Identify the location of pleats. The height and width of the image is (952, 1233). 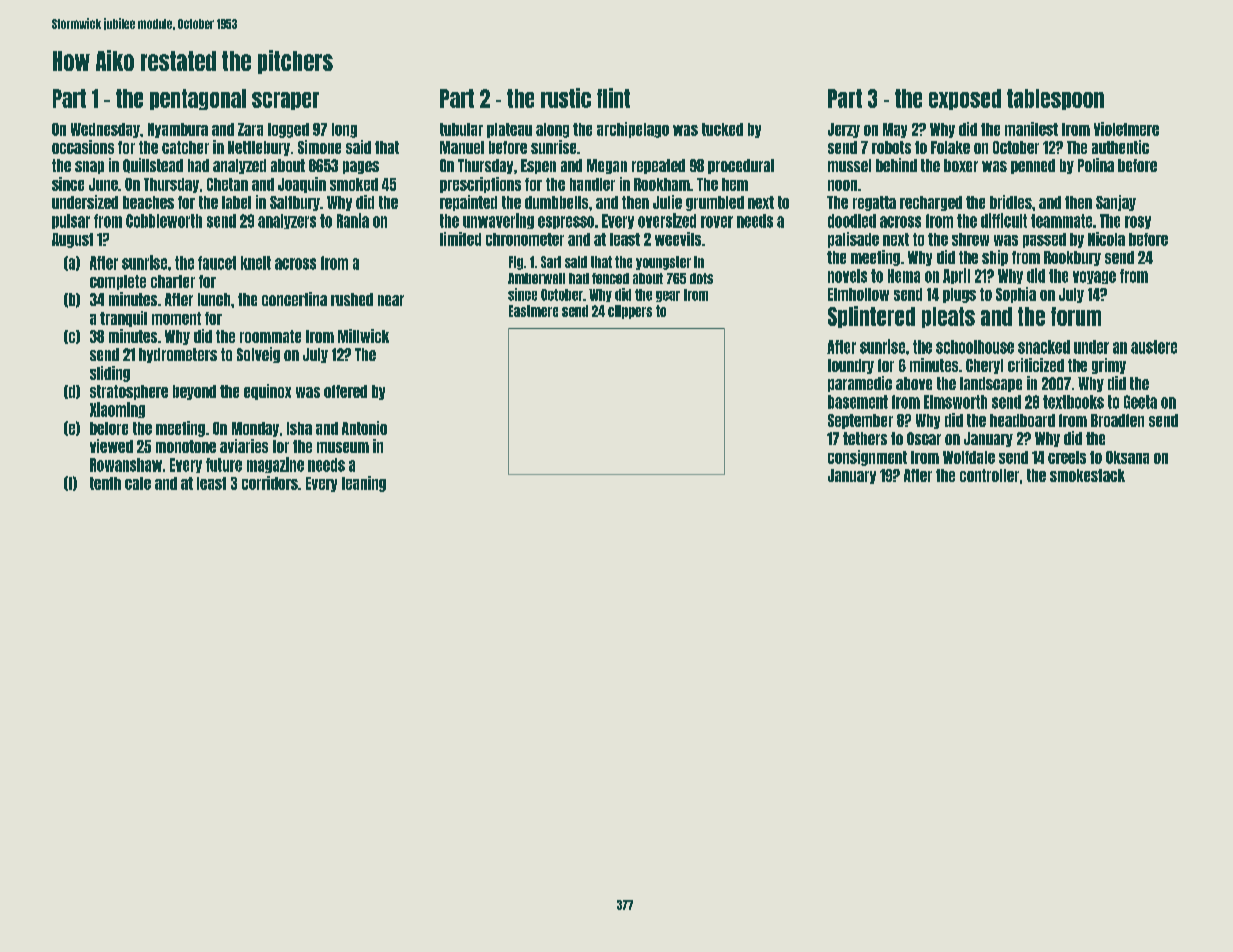
(948, 317).
